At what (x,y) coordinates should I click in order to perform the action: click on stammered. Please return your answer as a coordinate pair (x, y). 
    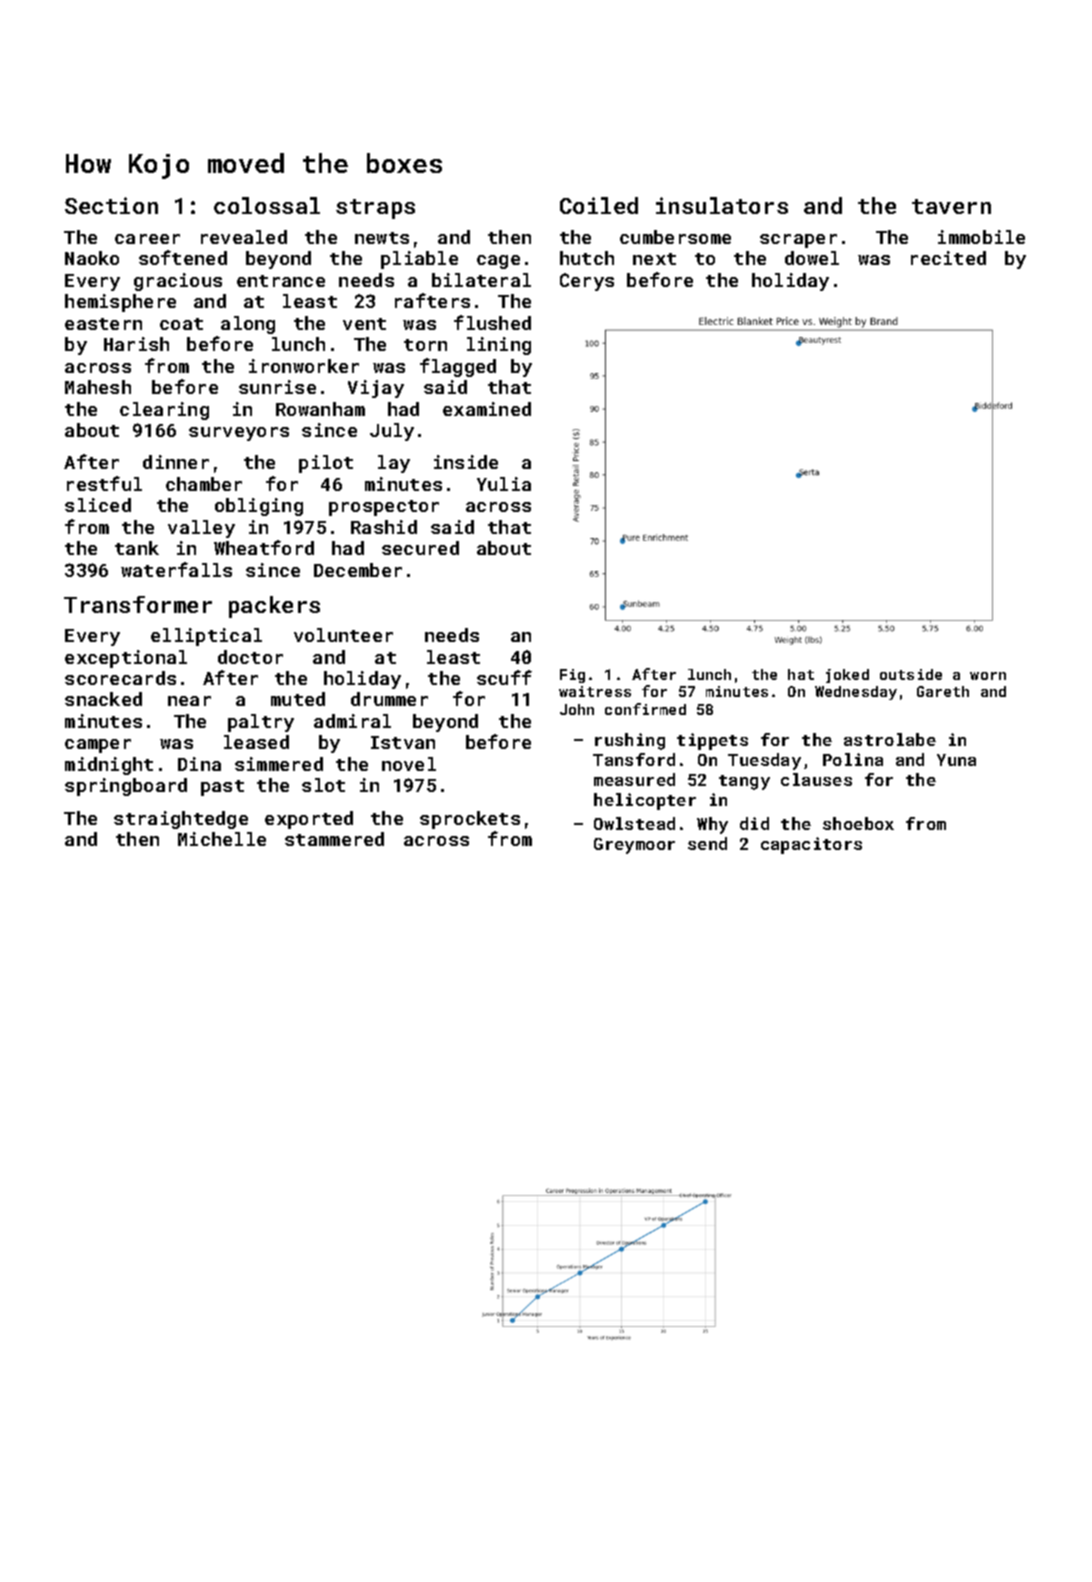
    Looking at the image, I should click on (334, 839).
